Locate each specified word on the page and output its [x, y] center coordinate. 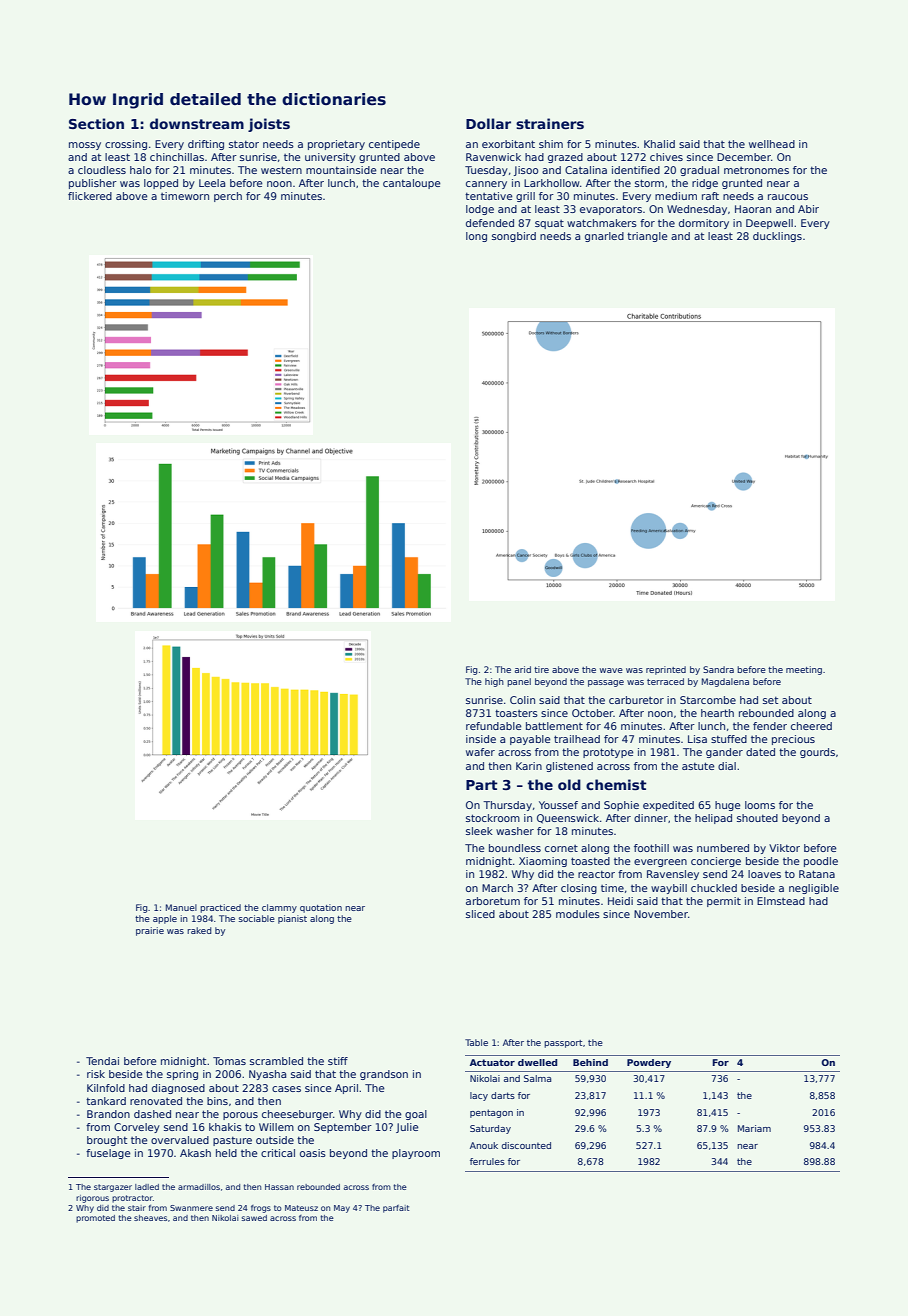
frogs [261, 1209]
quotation [321, 908]
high [494, 682]
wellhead [772, 144]
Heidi [620, 901]
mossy [85, 146]
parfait [396, 1209]
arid [523, 669]
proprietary [336, 145]
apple [165, 919]
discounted [526, 1145]
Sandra [718, 669]
